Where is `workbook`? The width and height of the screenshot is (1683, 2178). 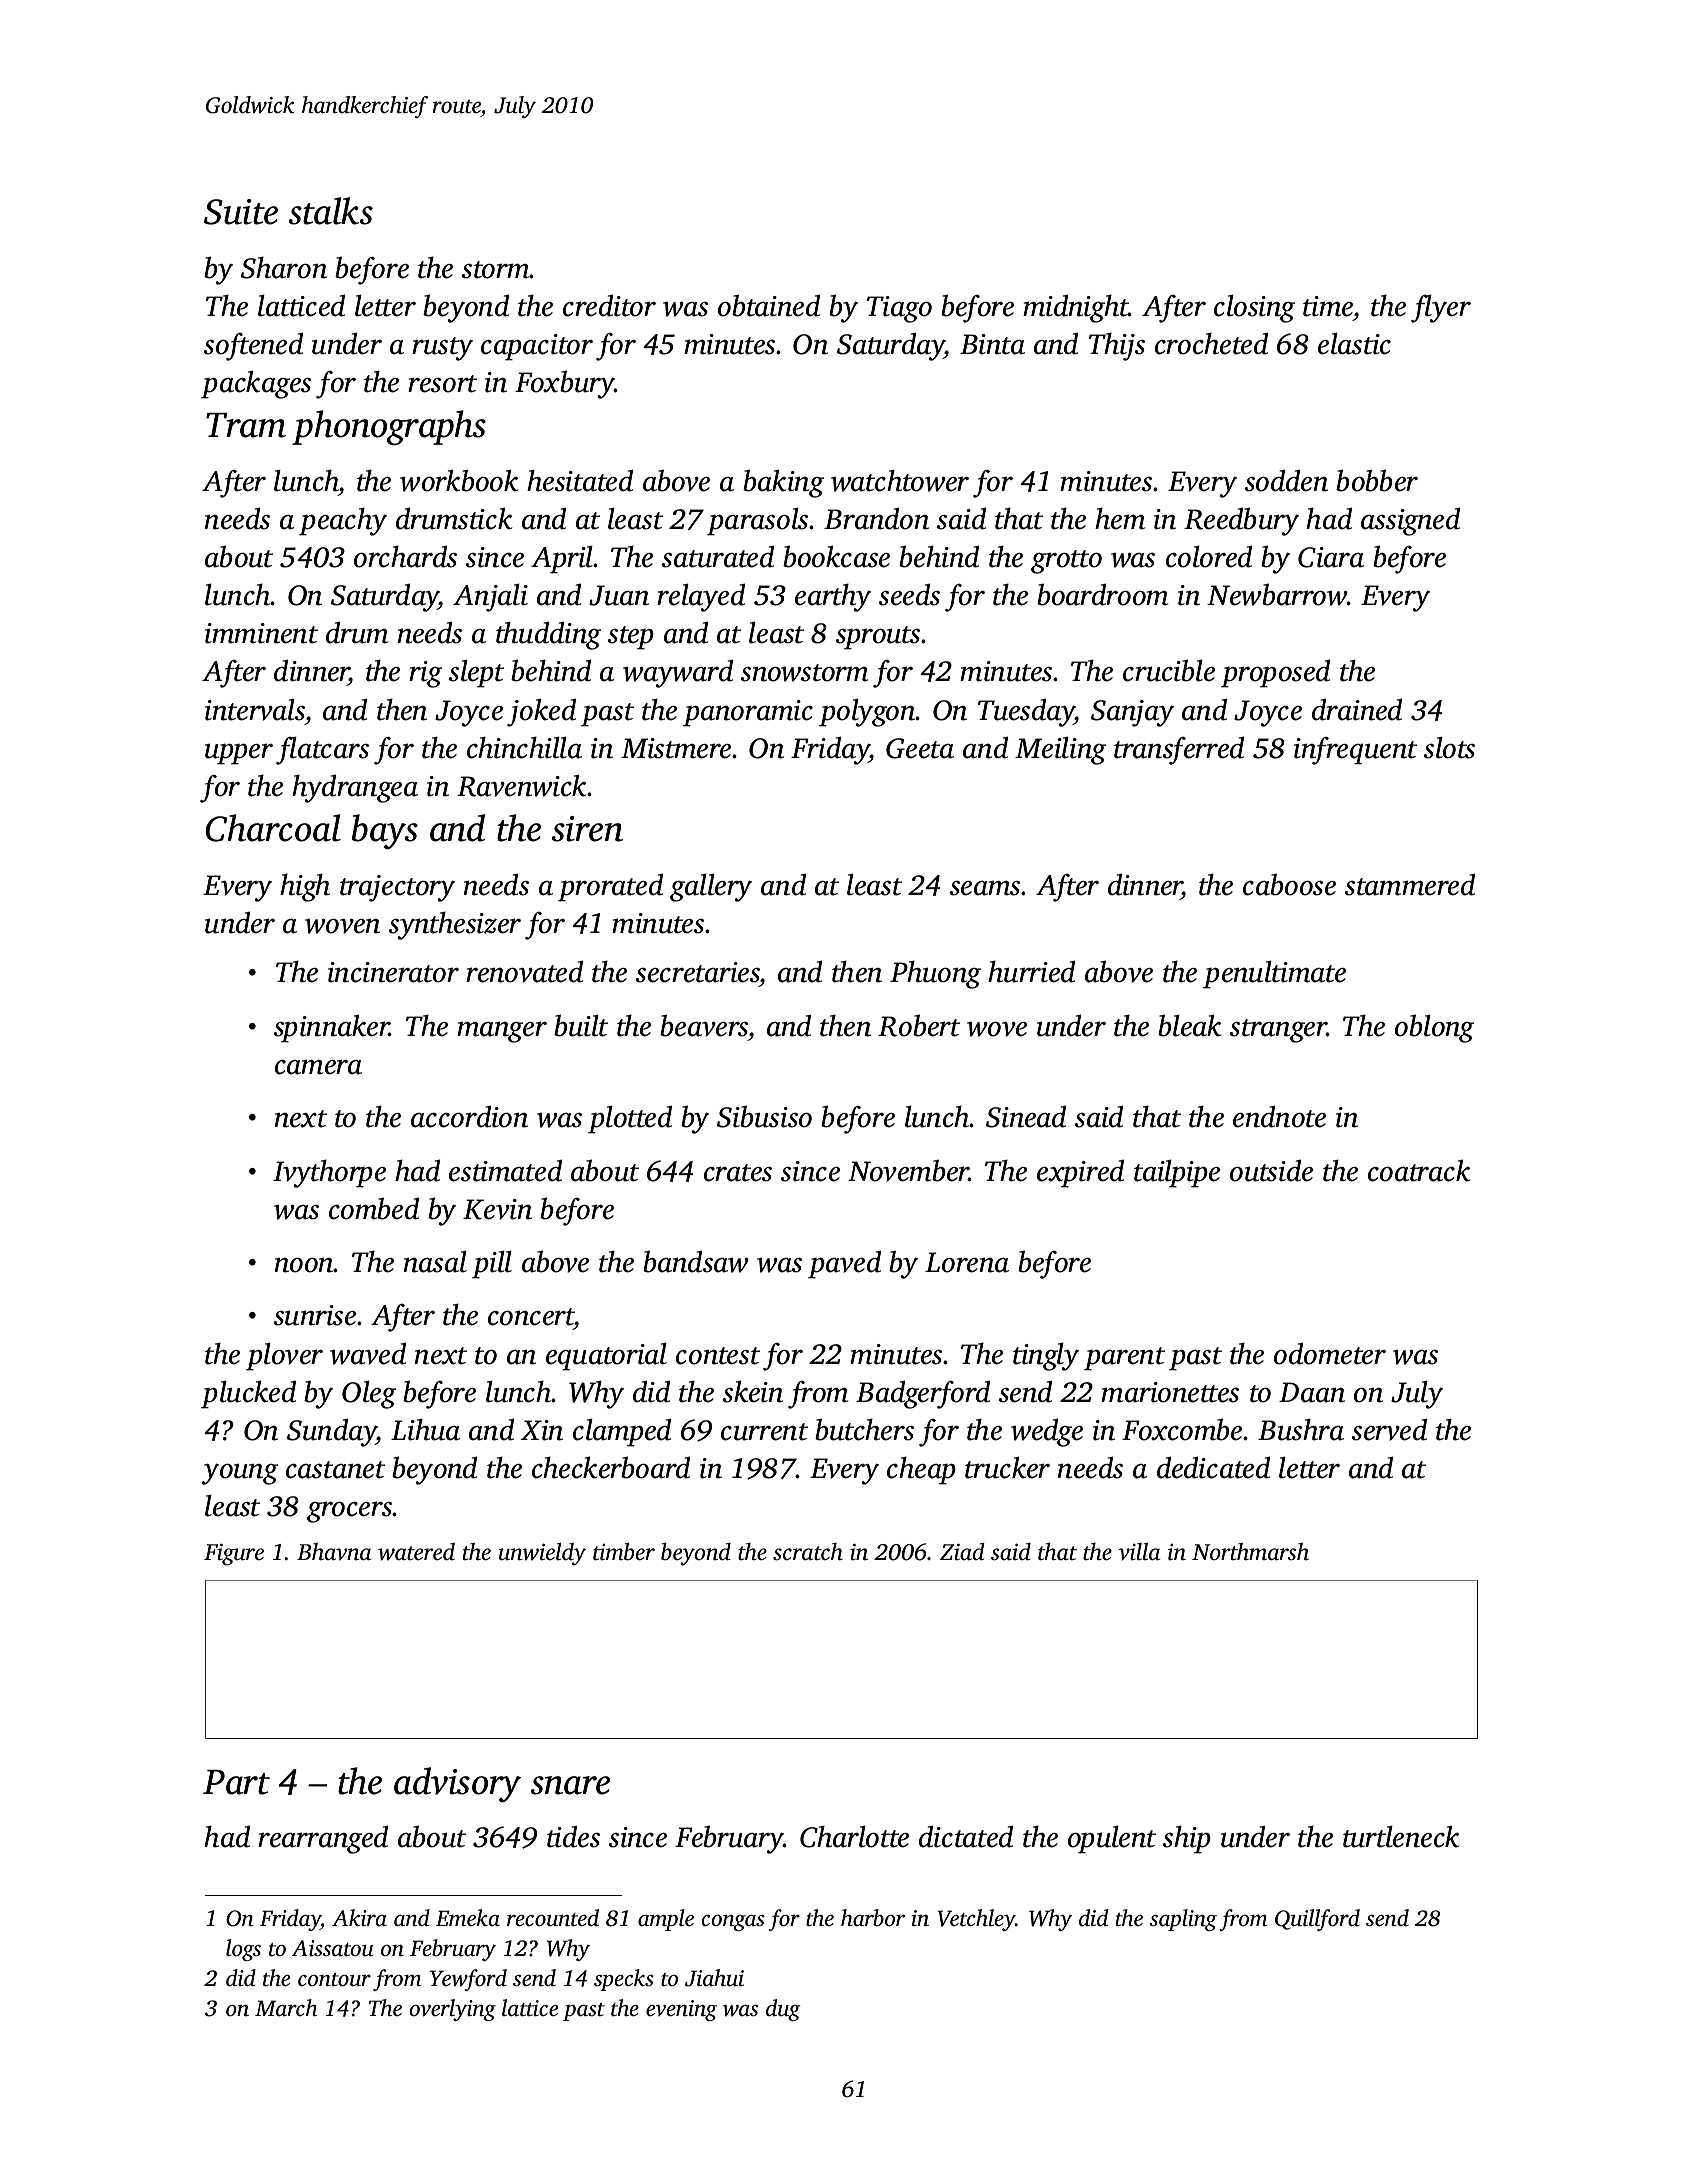 workbook is located at coordinates (459, 480).
